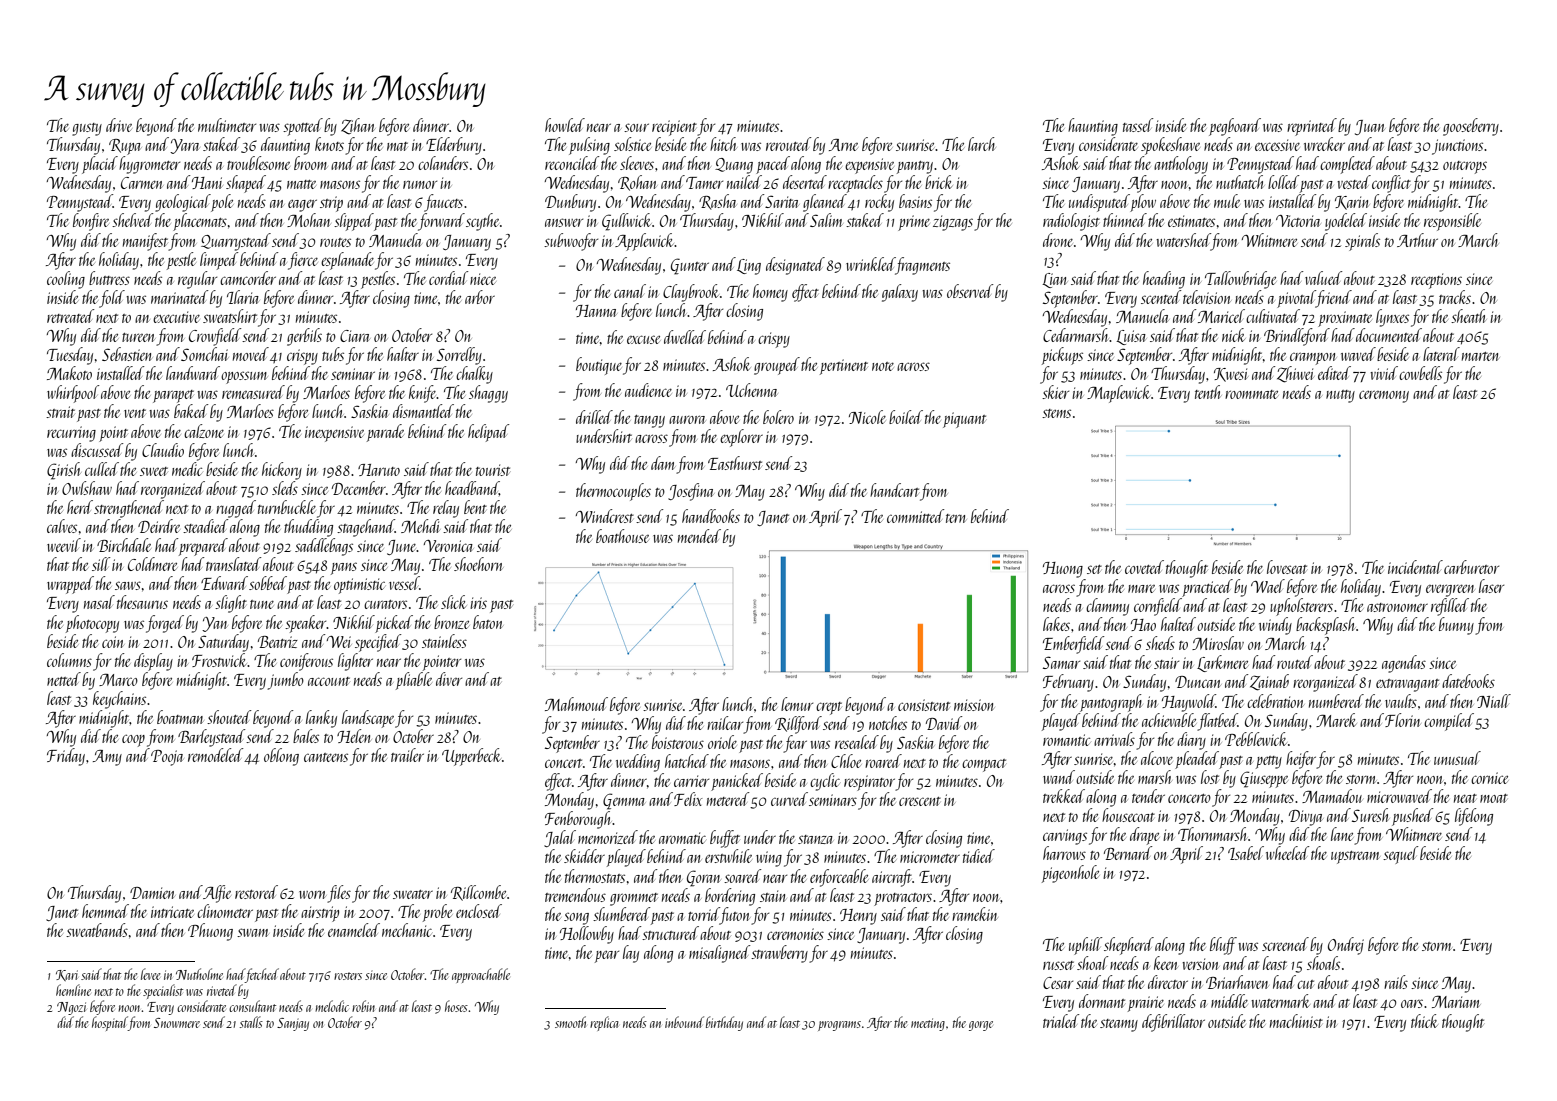  Describe the element at coordinates (187, 469) in the screenshot. I see `medic` at that location.
